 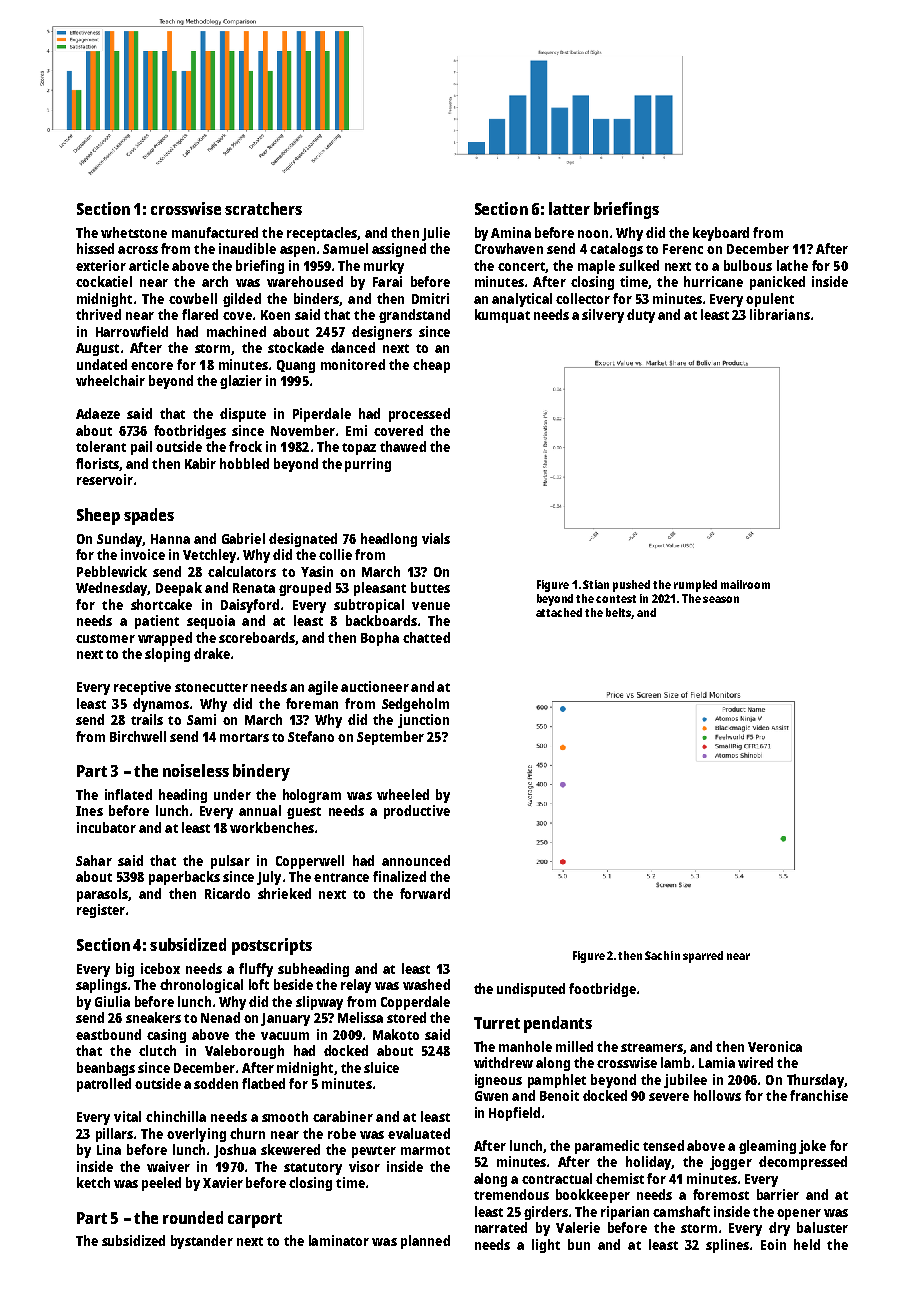 I want to click on scratchers, so click(x=263, y=208).
